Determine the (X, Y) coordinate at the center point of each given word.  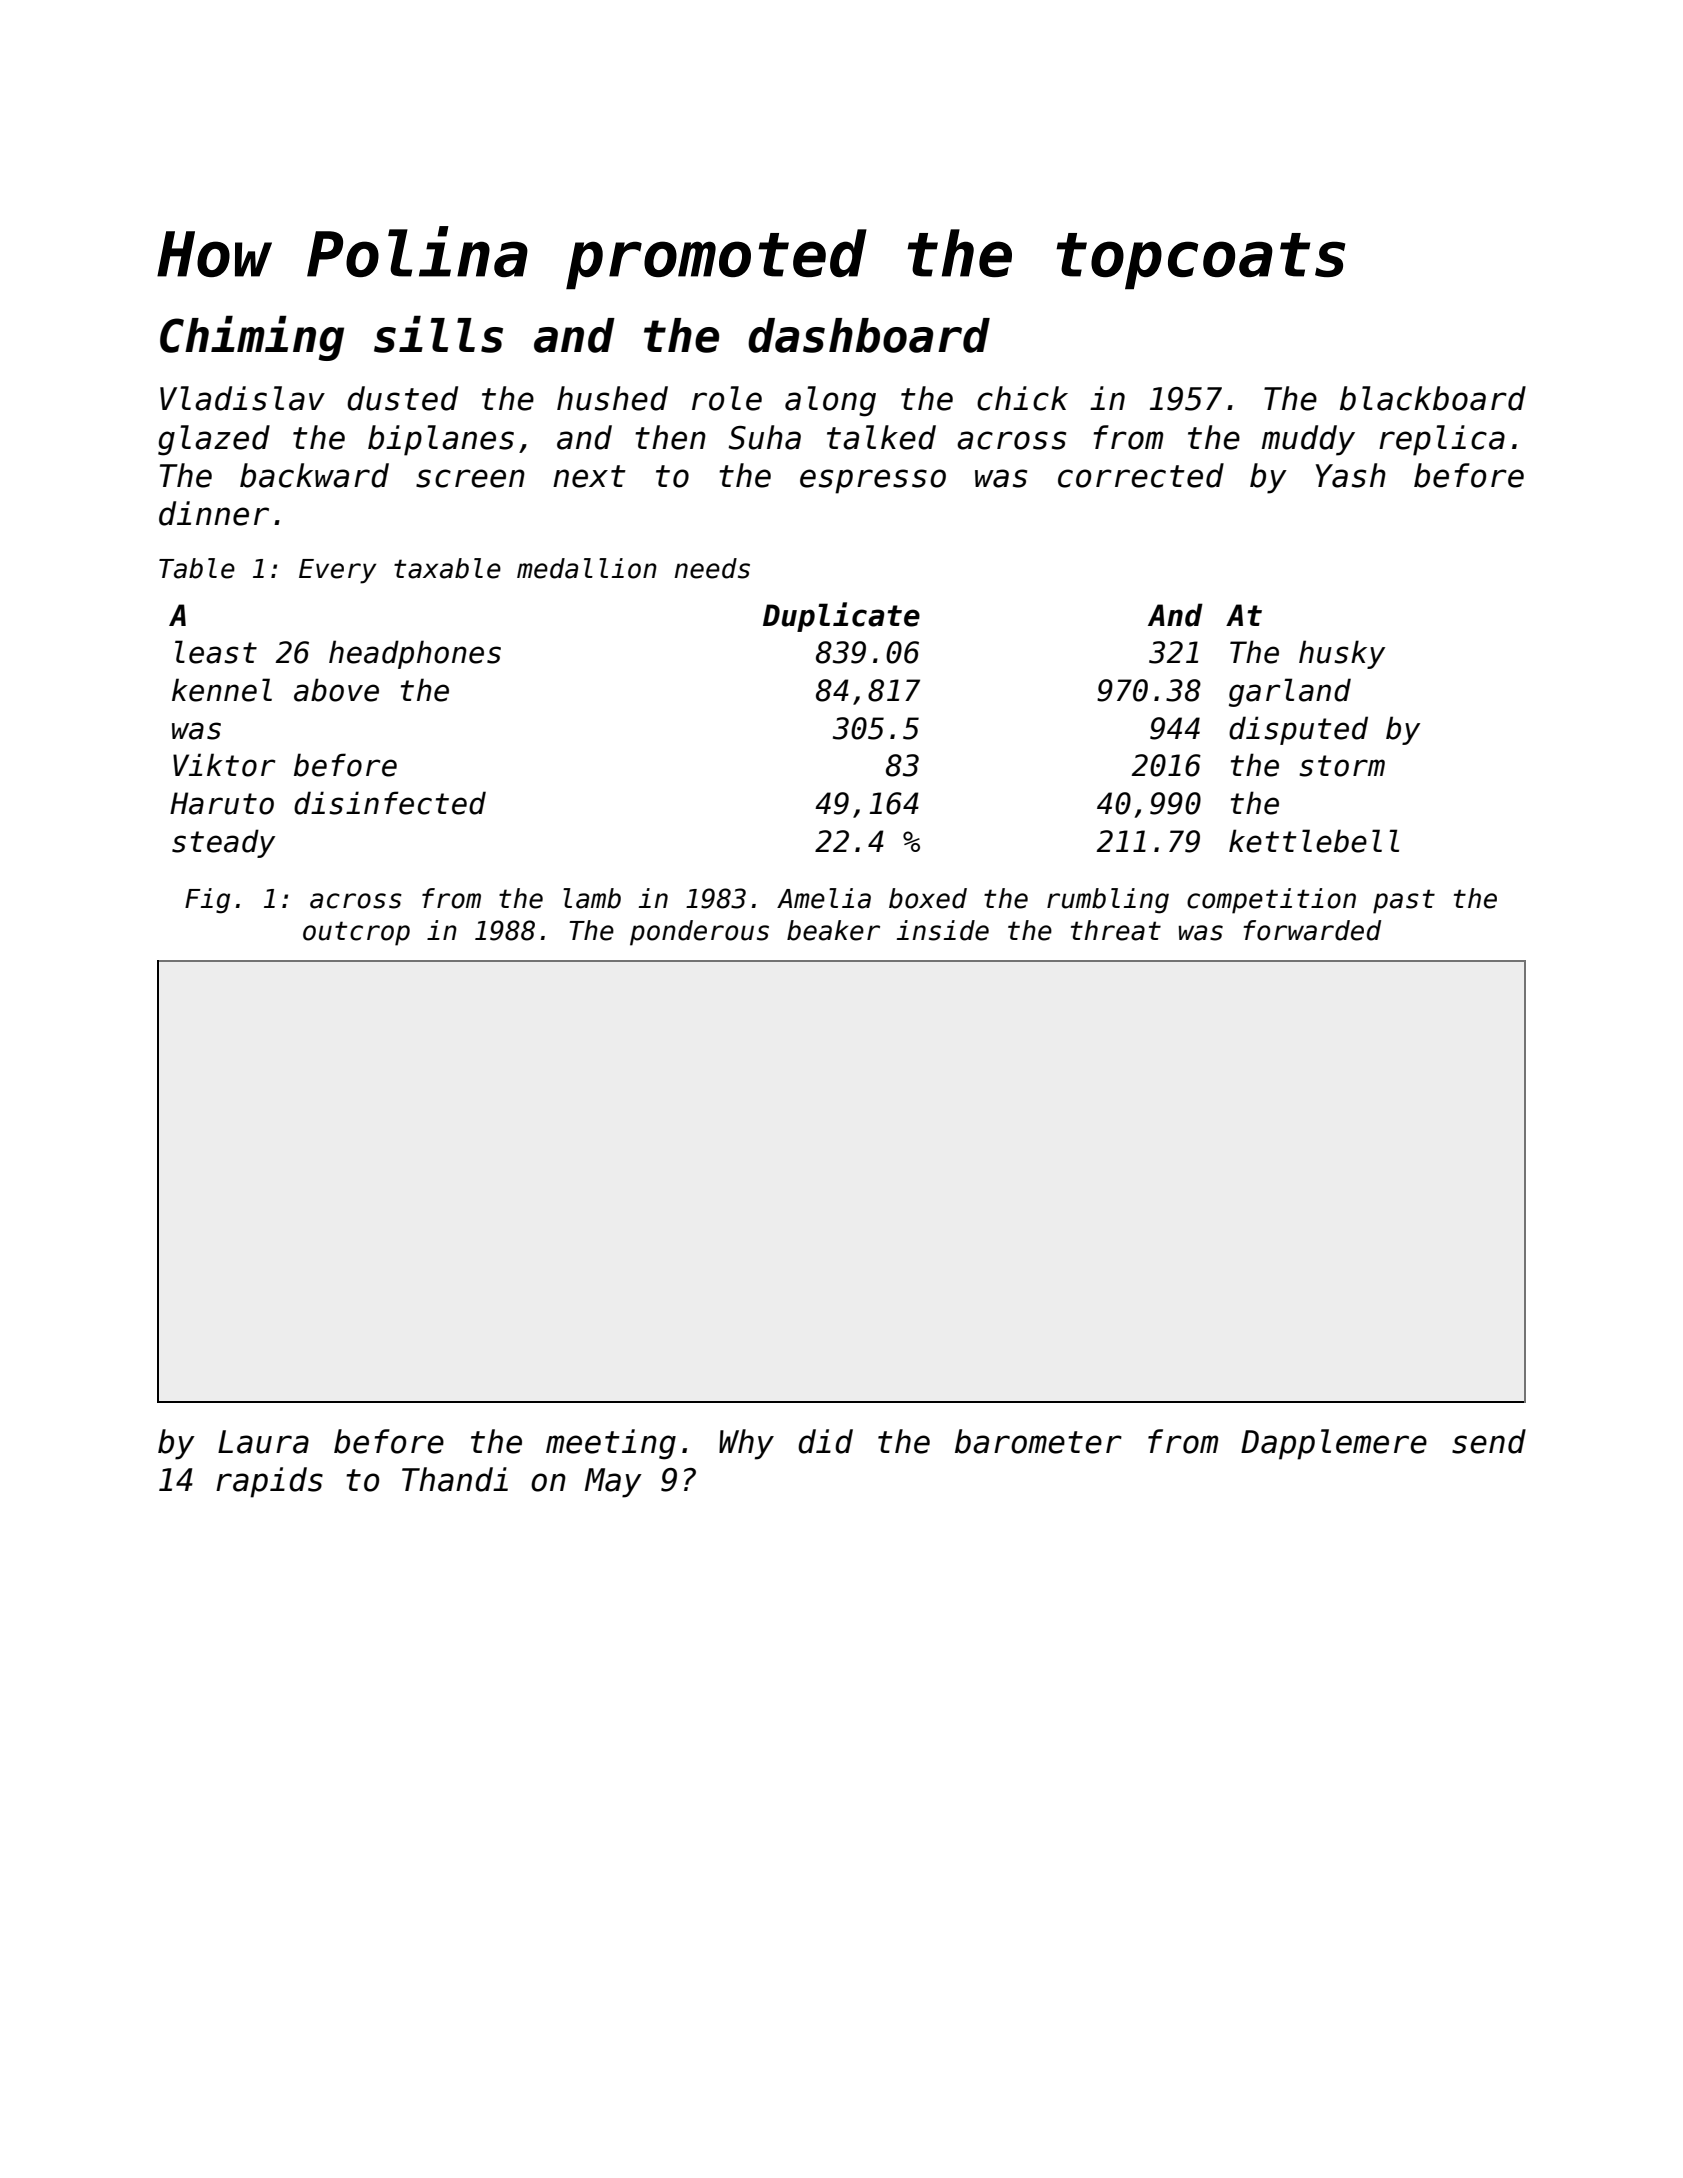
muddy (1308, 440)
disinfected (390, 803)
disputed (1298, 730)
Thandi (455, 1479)
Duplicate (841, 617)
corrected (1141, 475)
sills (438, 334)
